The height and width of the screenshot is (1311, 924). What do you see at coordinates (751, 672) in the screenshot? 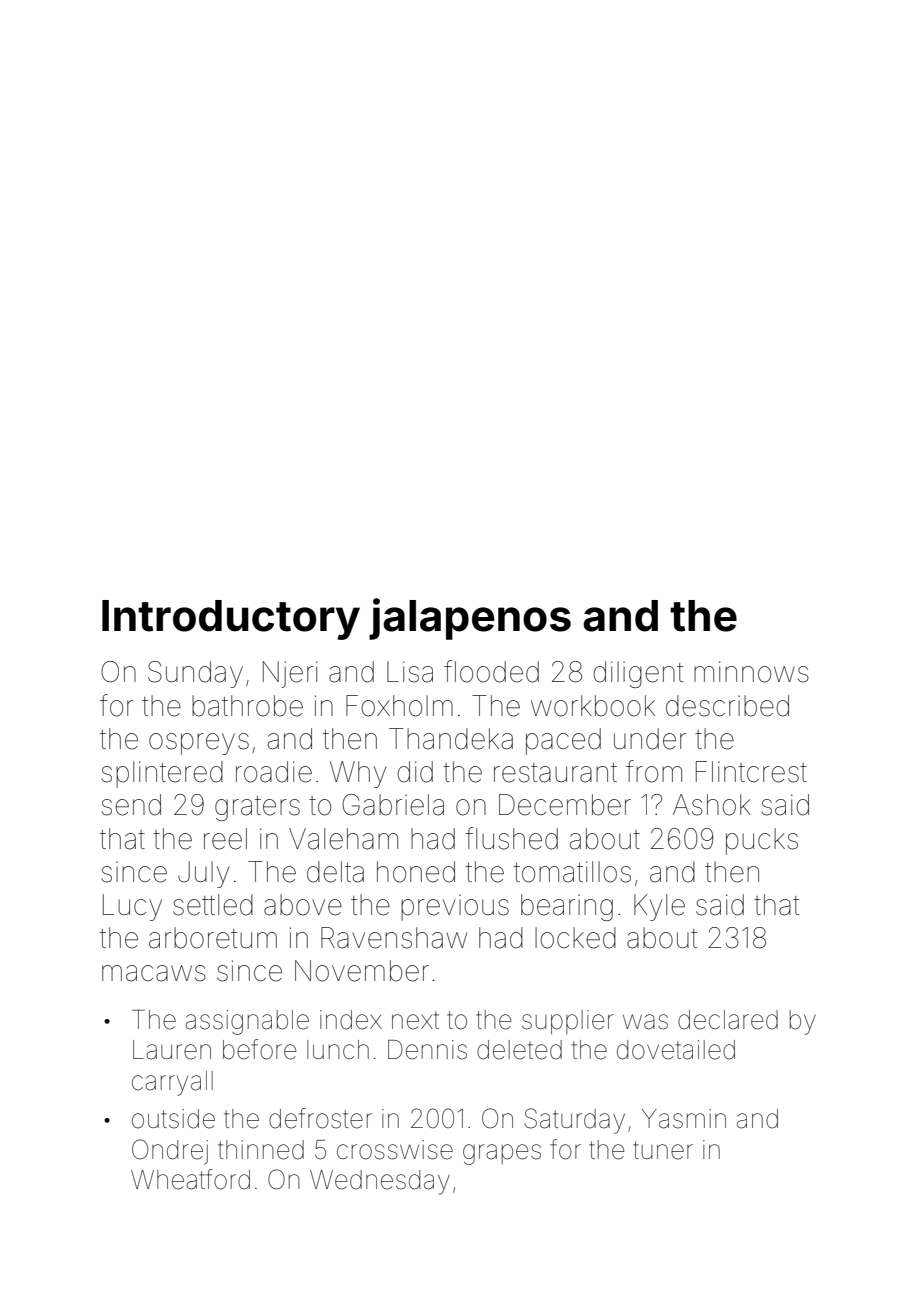
I see `minnows` at bounding box center [751, 672].
